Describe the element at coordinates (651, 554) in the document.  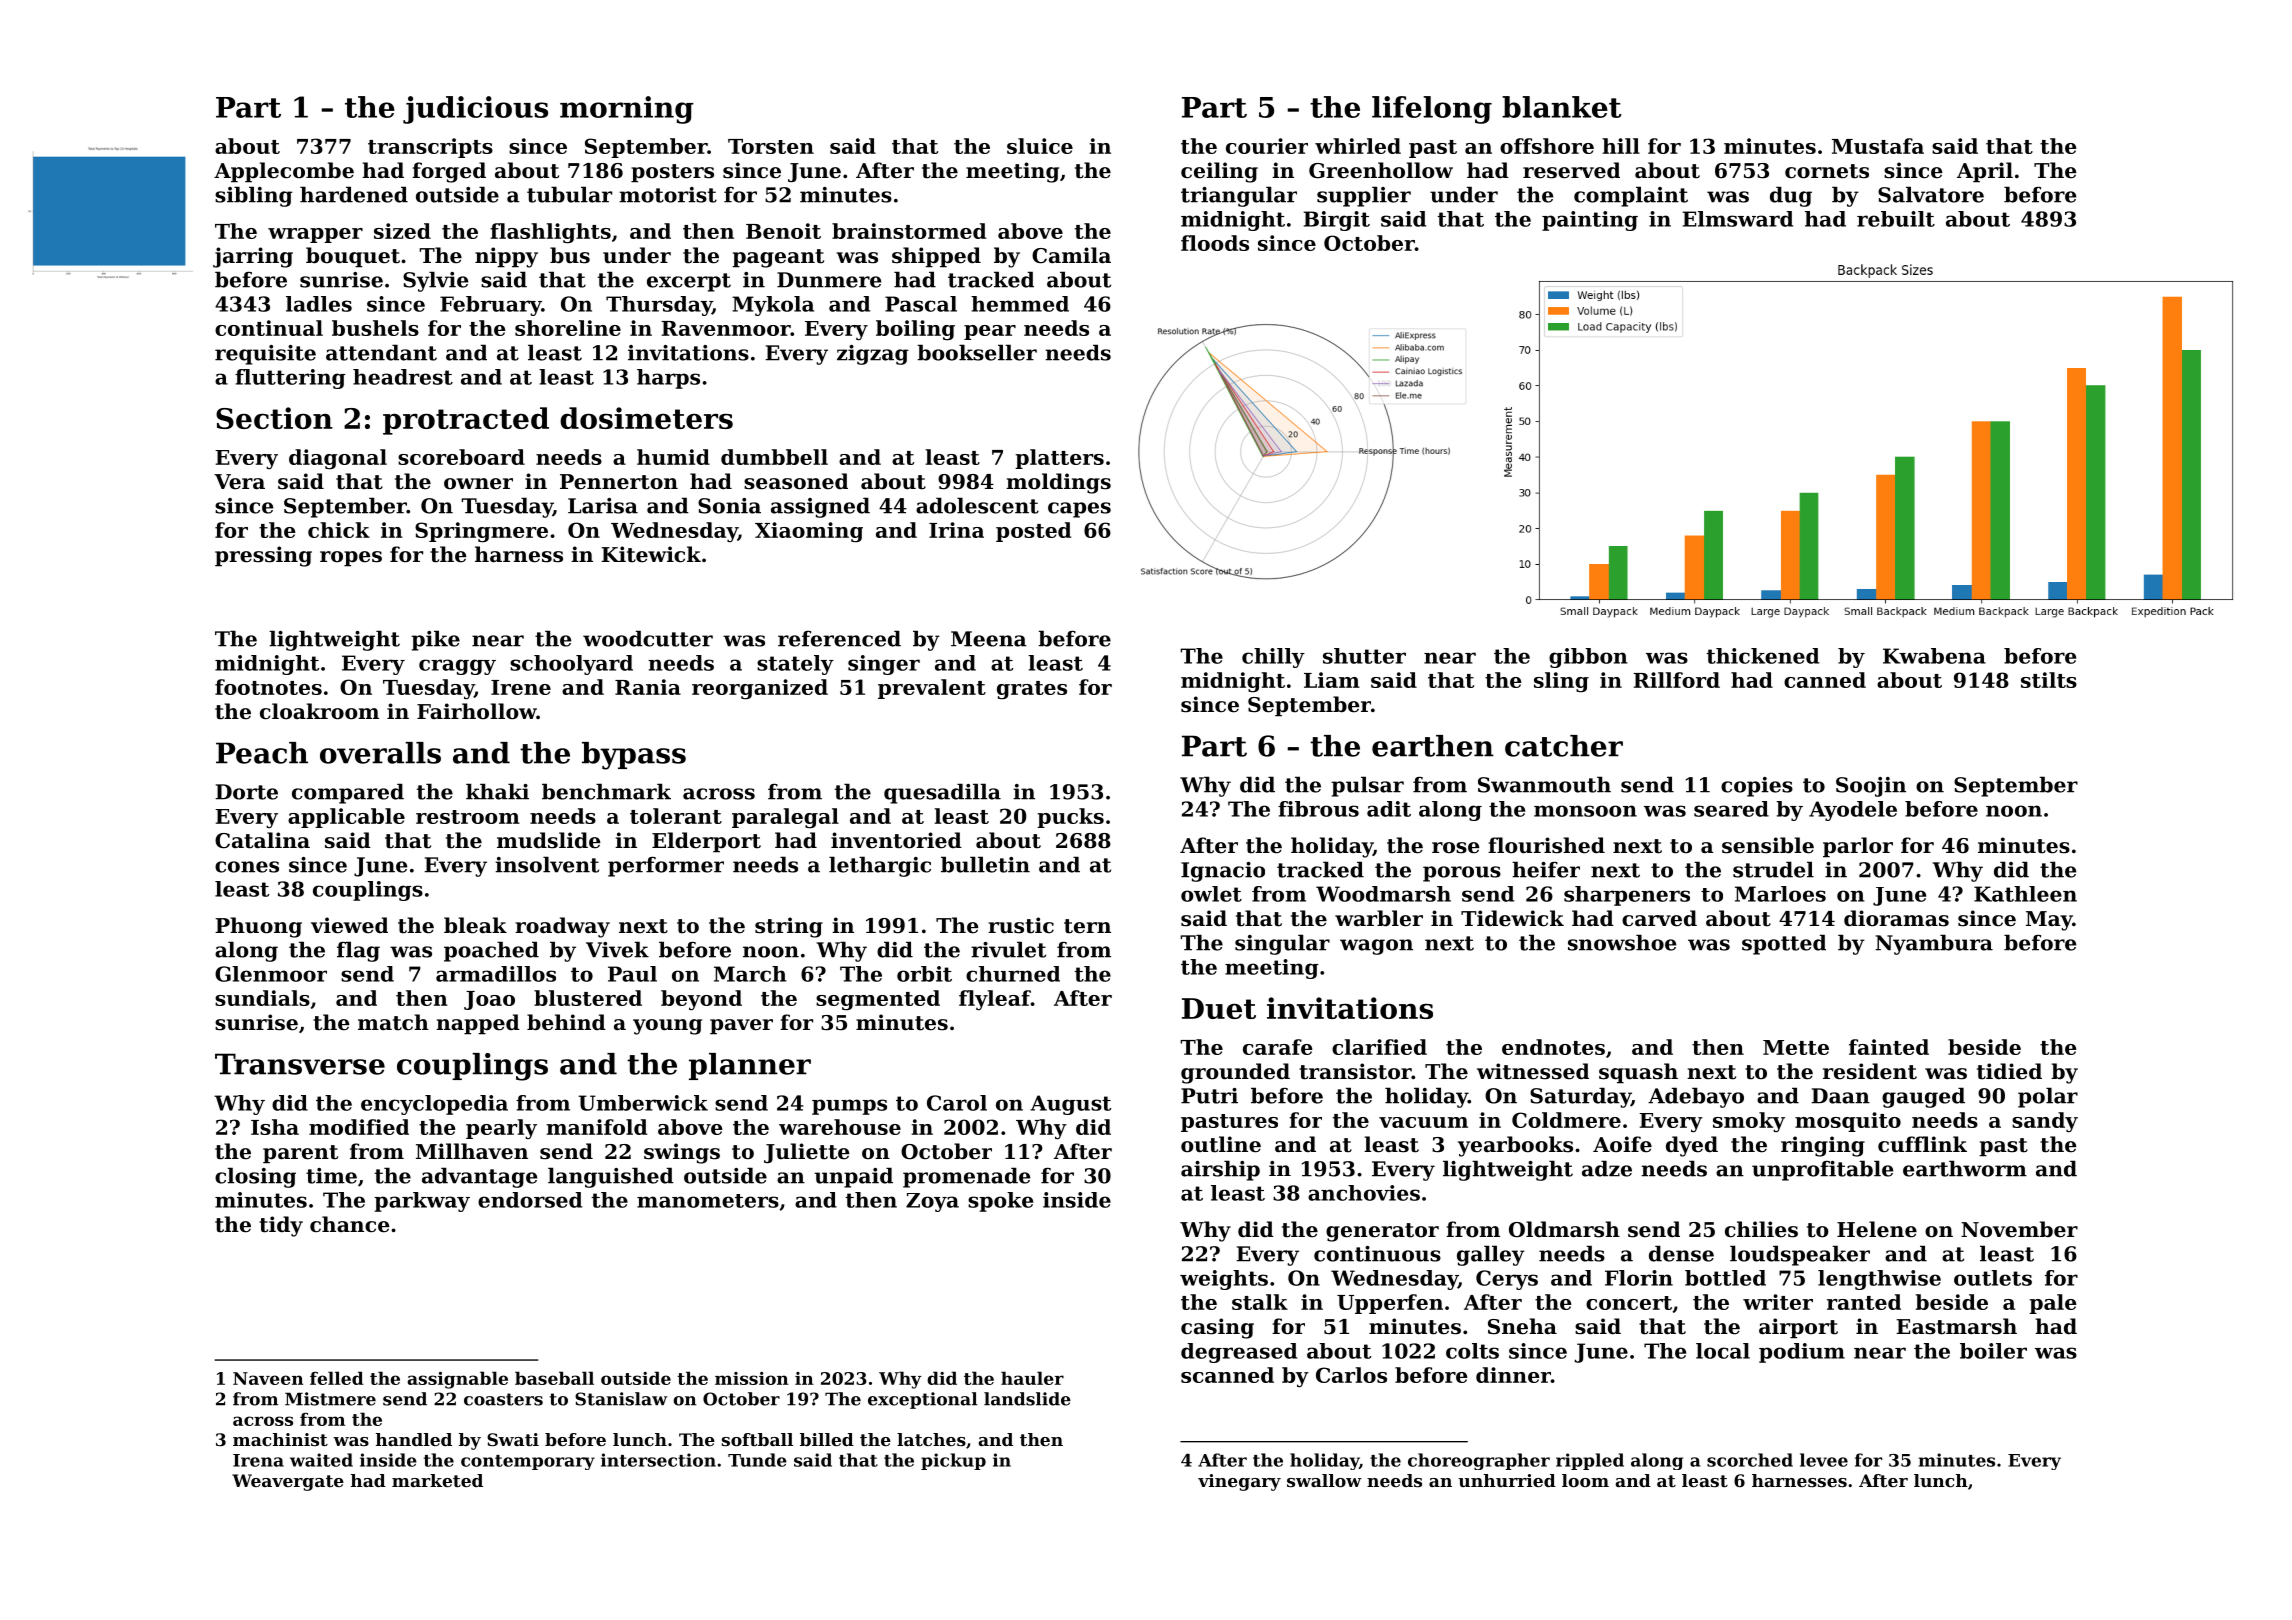
I see `Kitewick` at that location.
